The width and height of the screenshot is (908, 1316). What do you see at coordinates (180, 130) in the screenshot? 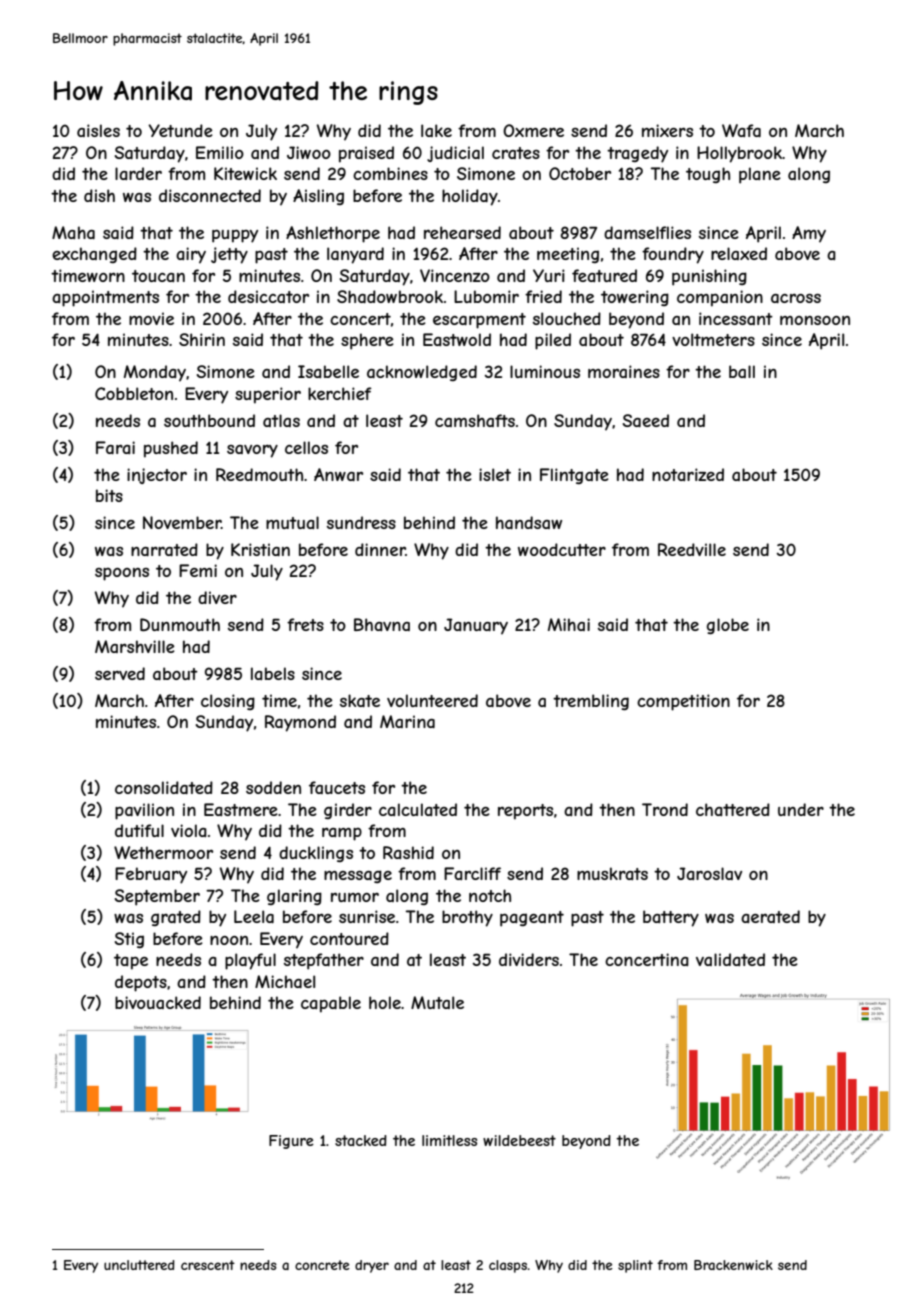
I see `Yetunde` at bounding box center [180, 130].
